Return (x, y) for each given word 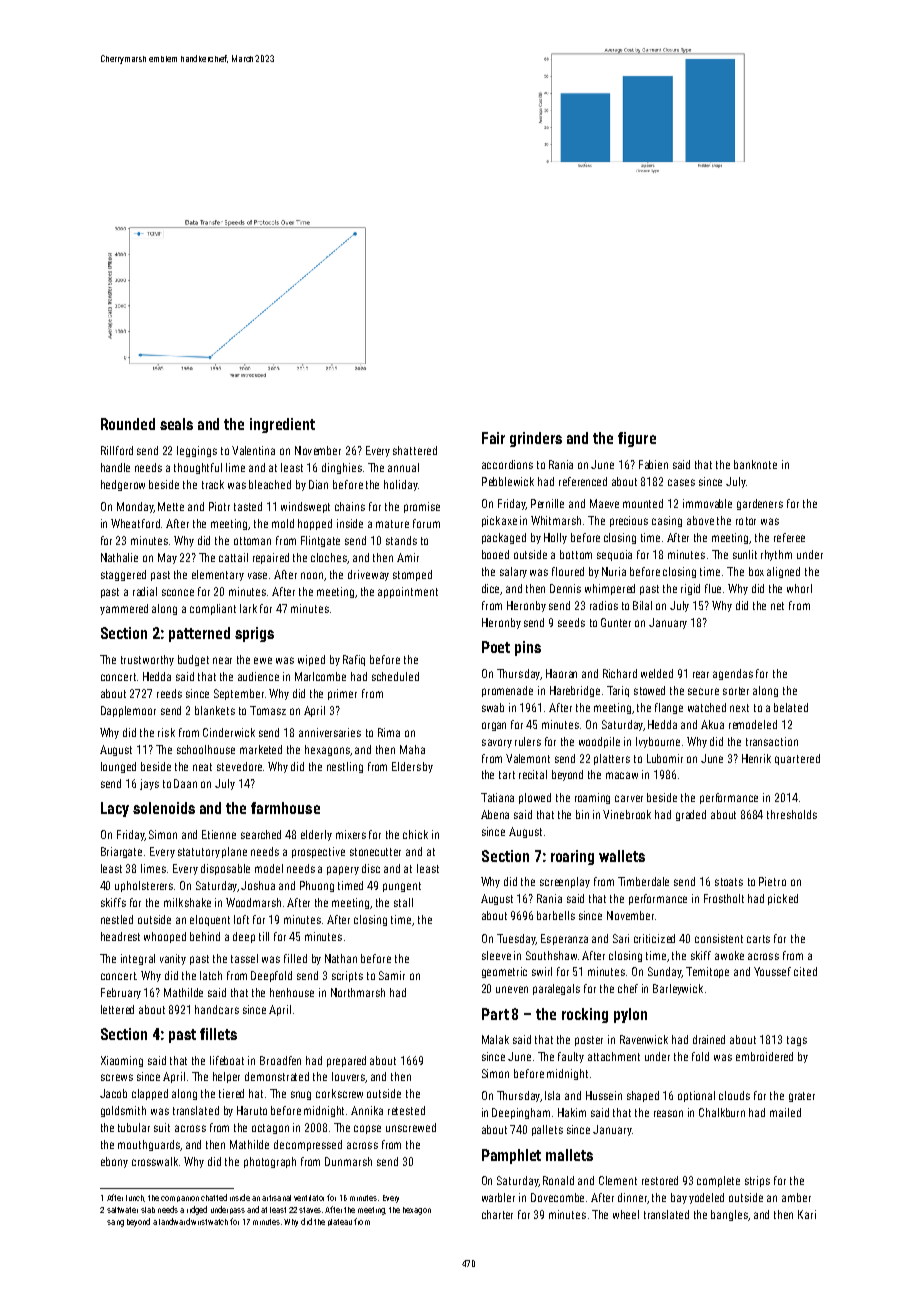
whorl (799, 588)
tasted (248, 506)
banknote (755, 464)
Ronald (558, 1180)
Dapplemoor (128, 711)
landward (174, 1221)
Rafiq (354, 660)
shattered (415, 450)
